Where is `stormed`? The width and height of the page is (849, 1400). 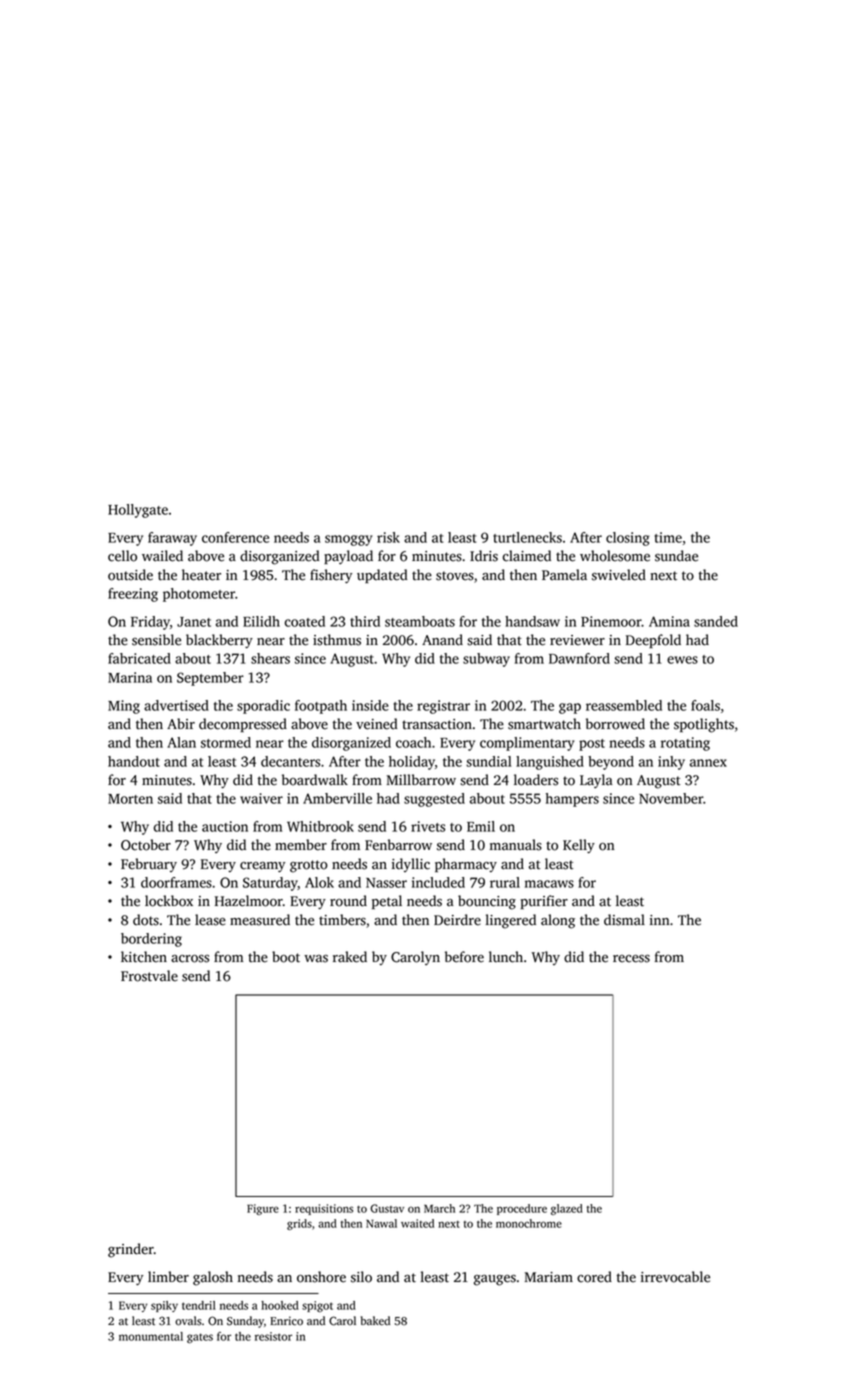 stormed is located at coordinates (226, 742).
